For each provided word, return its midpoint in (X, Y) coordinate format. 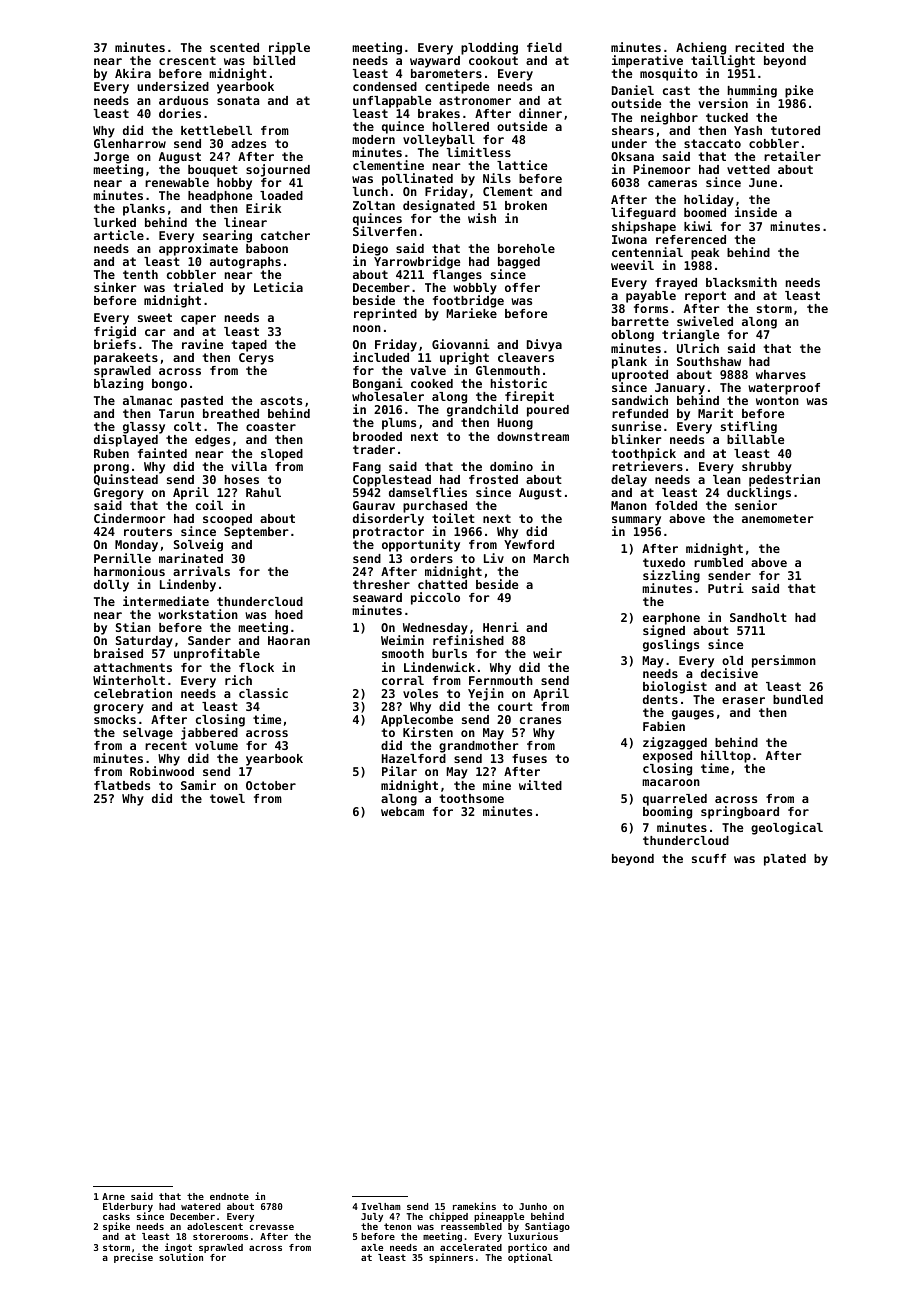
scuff (709, 858)
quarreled (675, 800)
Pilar (399, 771)
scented (234, 47)
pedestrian (784, 480)
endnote (229, 1196)
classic (263, 693)
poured (548, 411)
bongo (169, 385)
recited (759, 47)
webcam (402, 811)
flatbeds (122, 785)
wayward (435, 62)
